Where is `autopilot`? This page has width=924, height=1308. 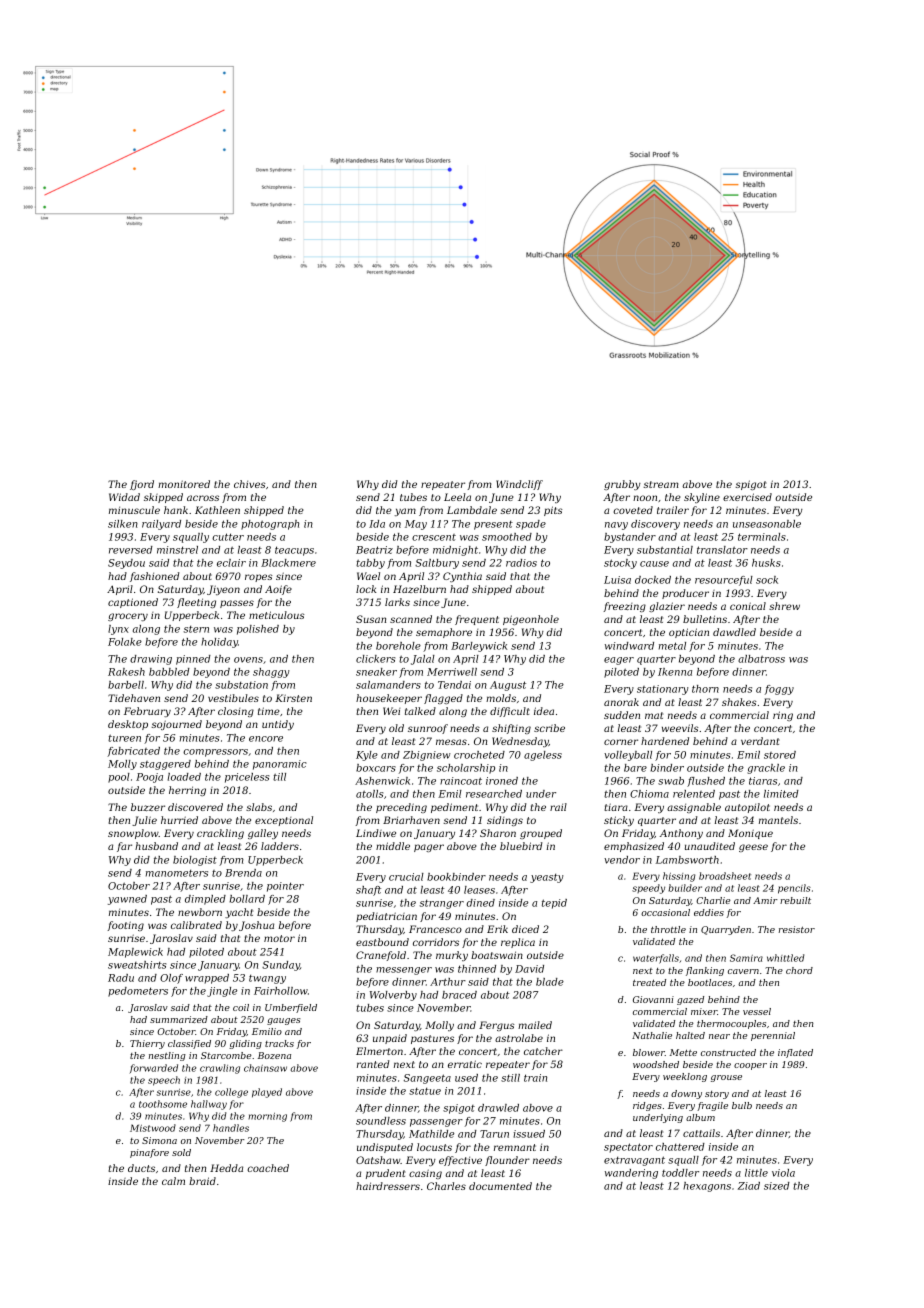 autopilot is located at coordinates (747, 808).
